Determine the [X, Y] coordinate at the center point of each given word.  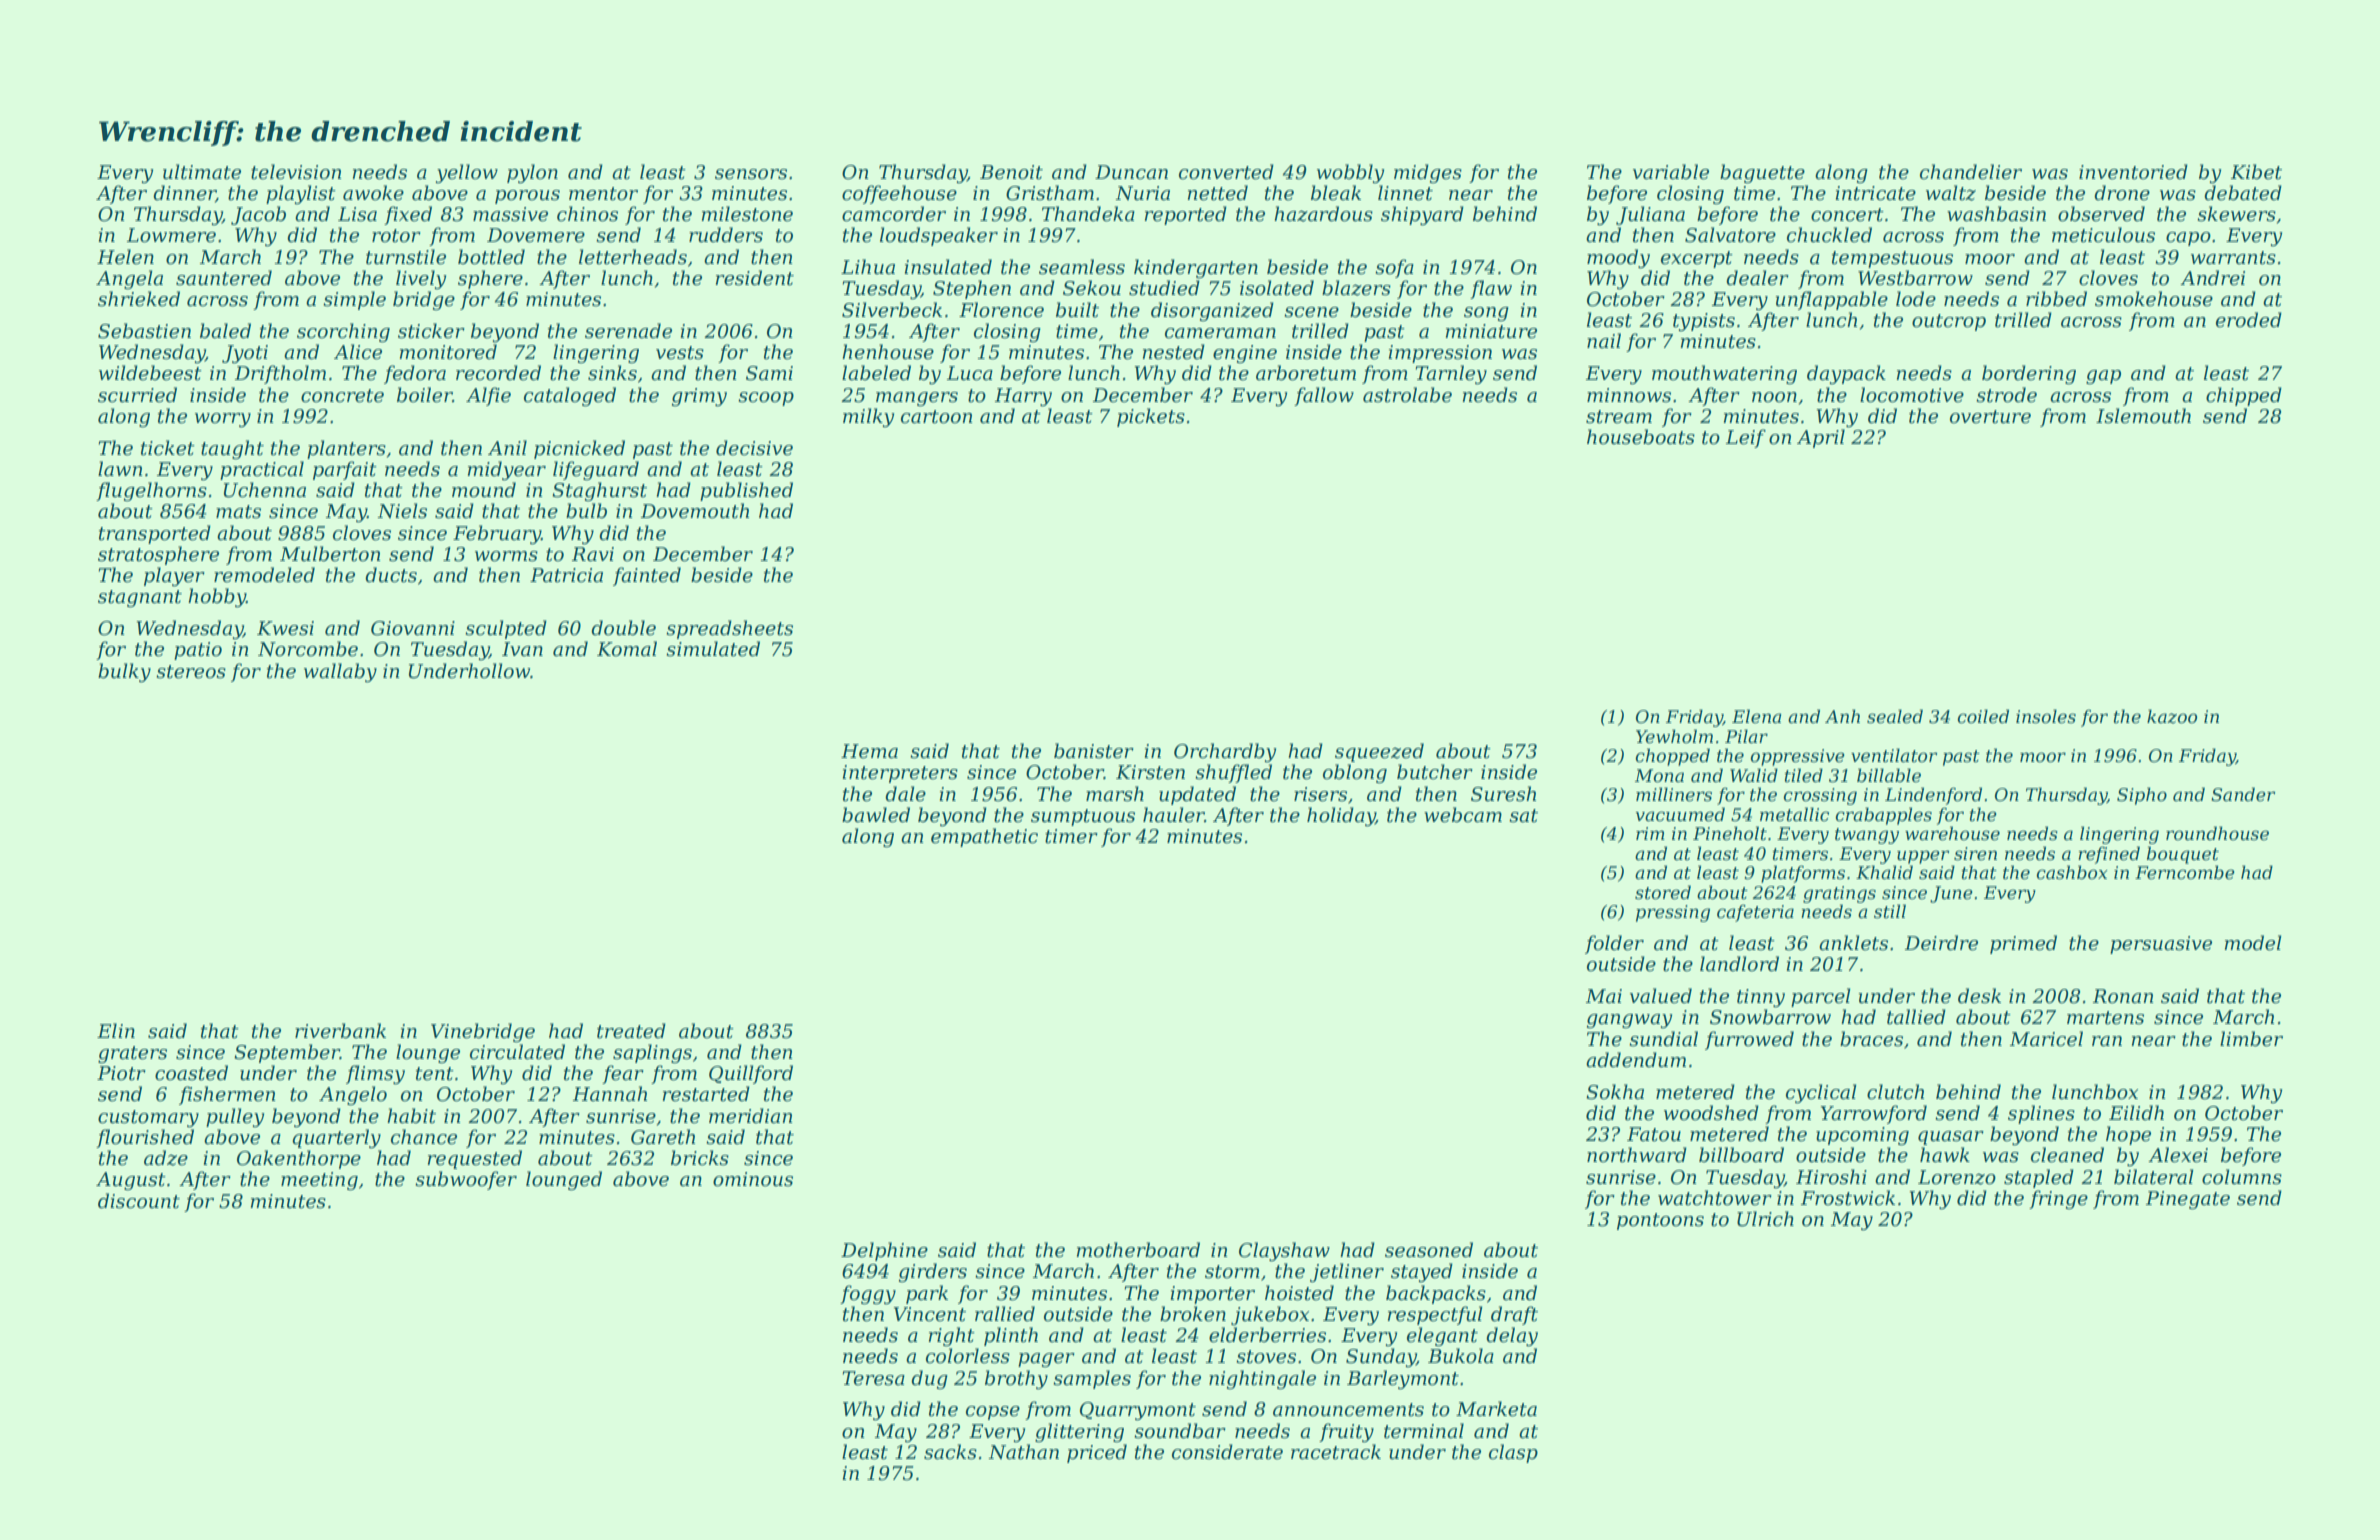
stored [1663, 892]
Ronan [2123, 996]
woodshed [1711, 1113]
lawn [120, 469]
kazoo [2172, 716]
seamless [1082, 267]
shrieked [139, 299]
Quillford [751, 1074]
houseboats [1641, 437]
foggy [868, 1294]
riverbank [340, 1031]
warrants [2233, 258]
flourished [145, 1138]
